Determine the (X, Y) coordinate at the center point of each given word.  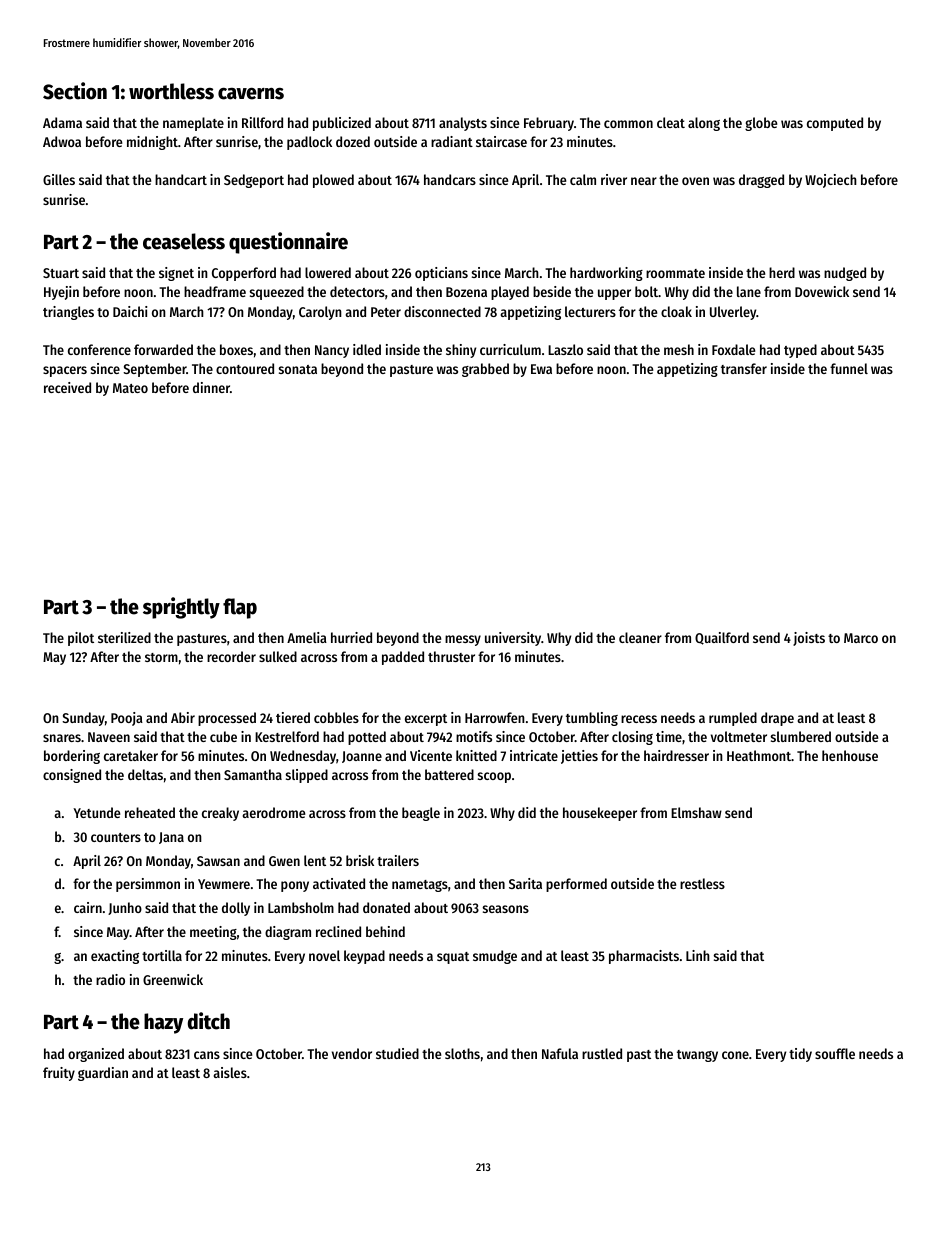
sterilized (124, 637)
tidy (800, 1055)
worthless (171, 91)
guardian (103, 1074)
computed (835, 124)
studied (397, 1053)
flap (240, 608)
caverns (251, 94)
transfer (744, 368)
